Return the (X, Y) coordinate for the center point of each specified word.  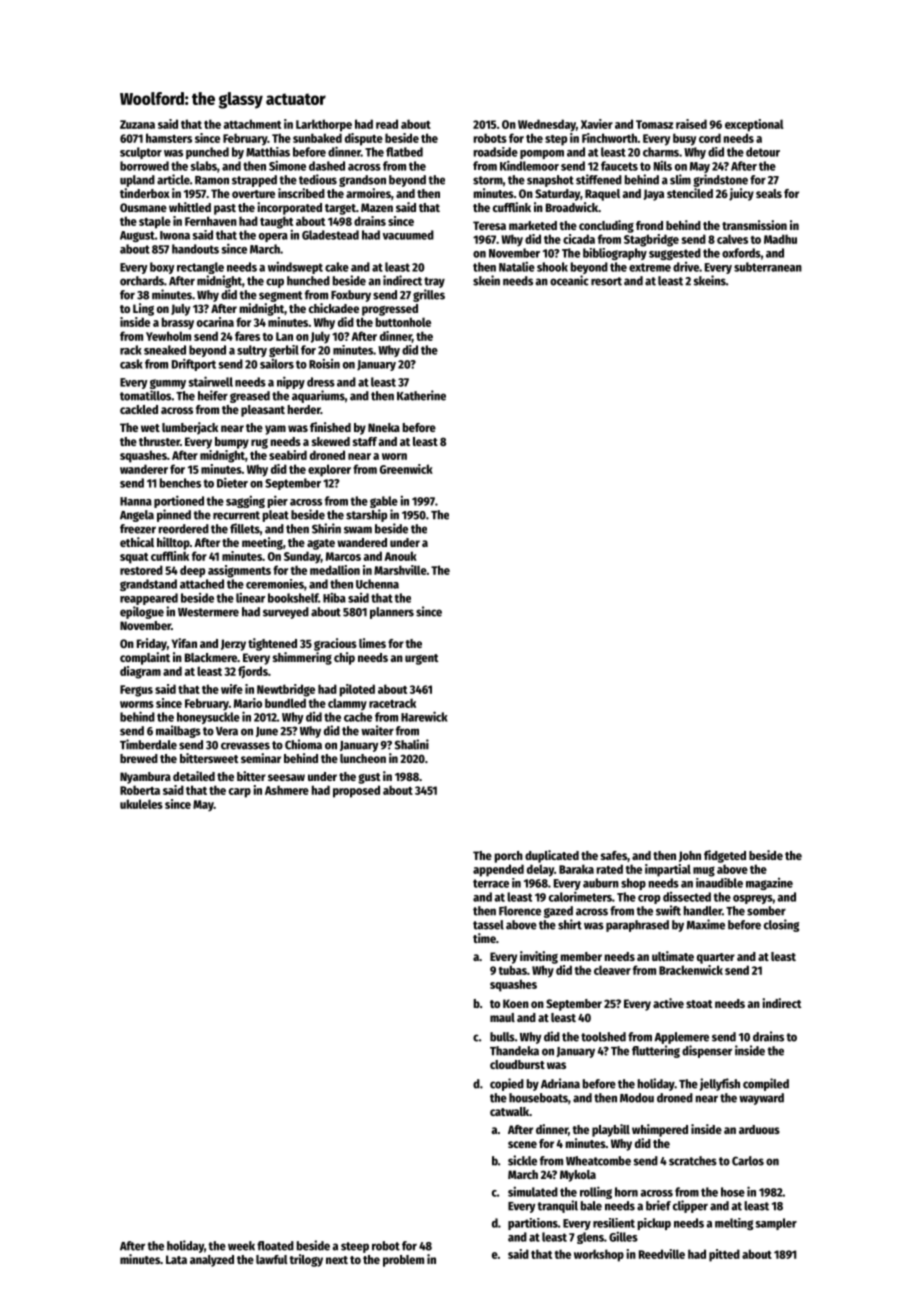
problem (403, 1261)
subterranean (768, 267)
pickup (654, 1224)
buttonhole (403, 322)
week (241, 1246)
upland (137, 181)
